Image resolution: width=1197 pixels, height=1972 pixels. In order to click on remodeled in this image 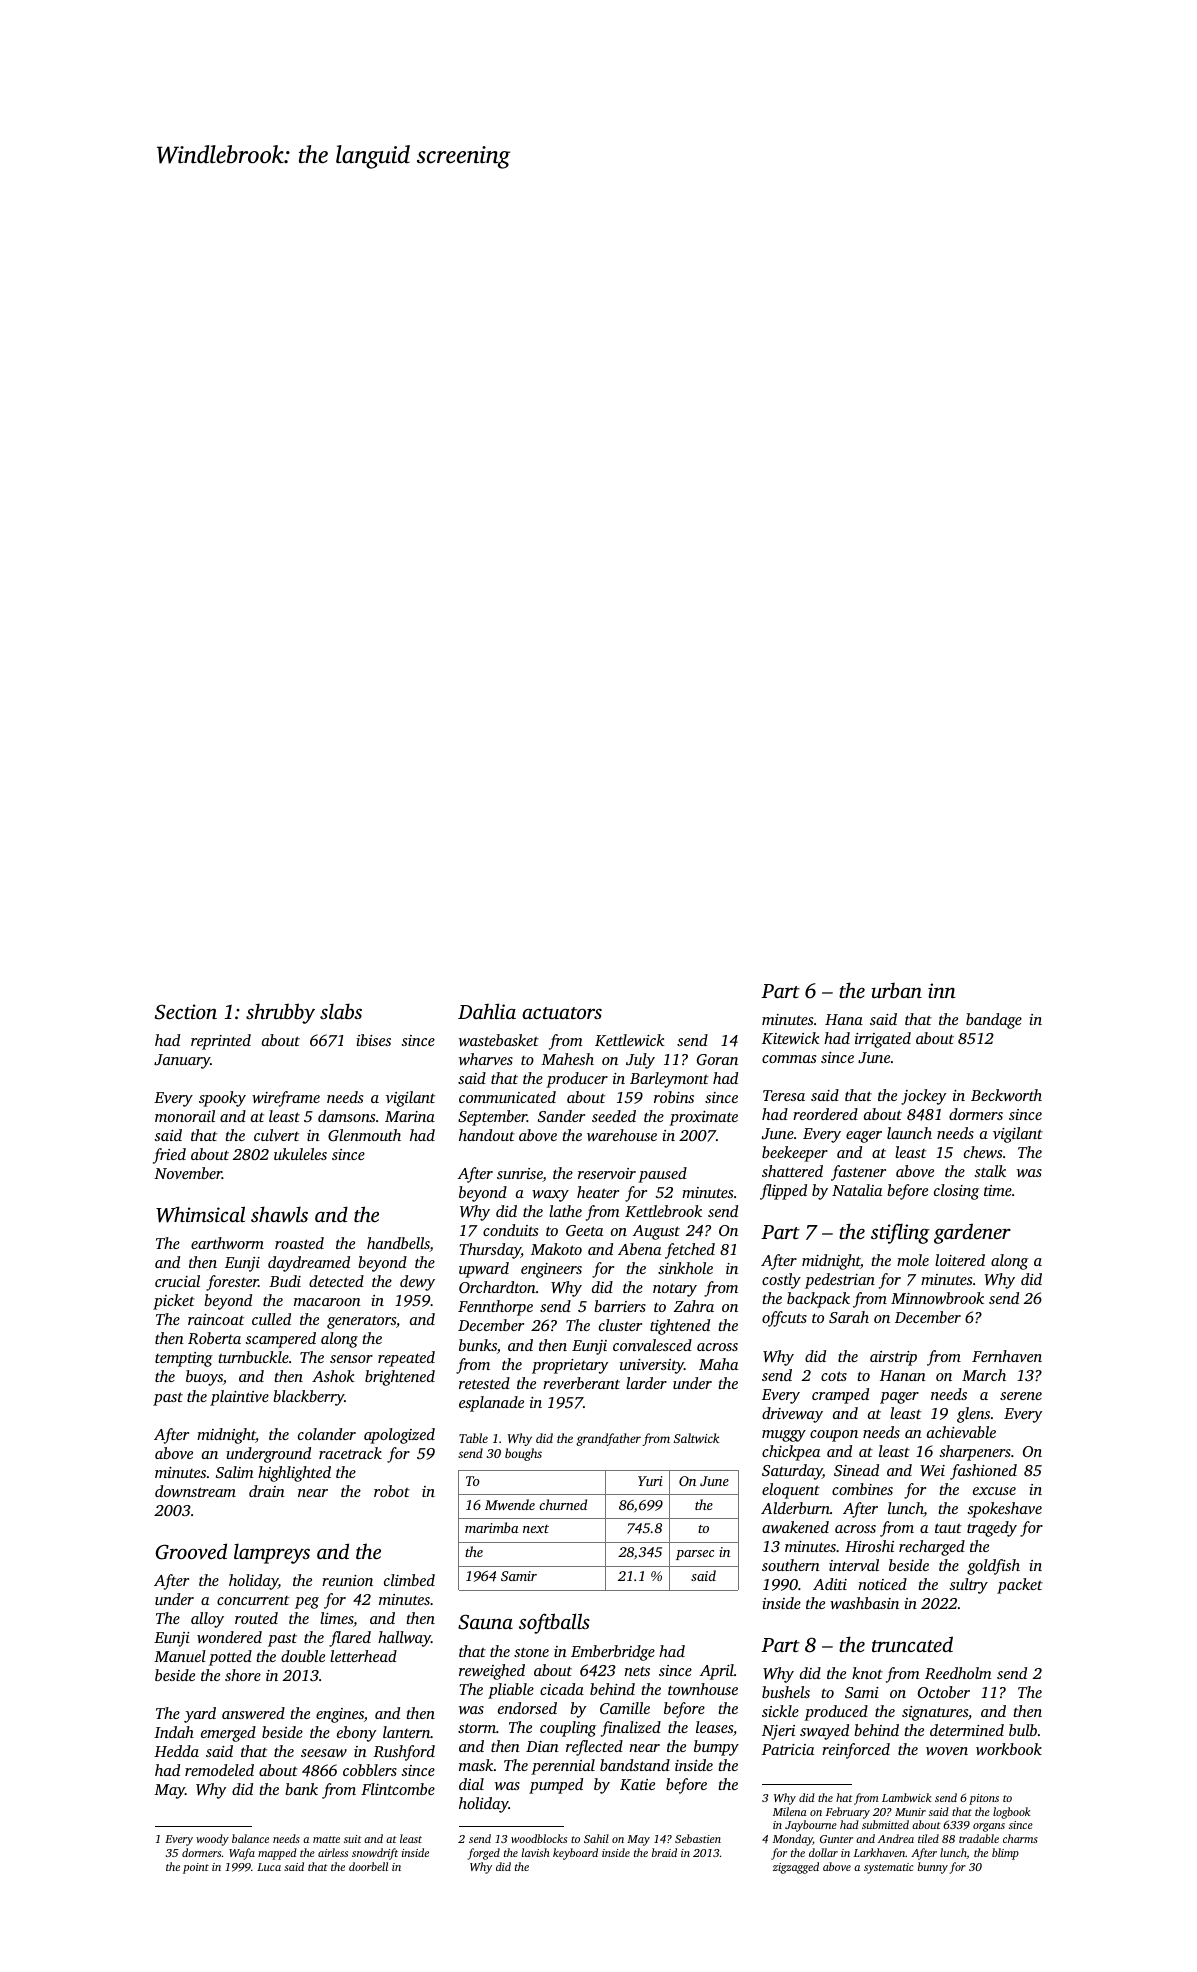, I will do `click(219, 1770)`.
